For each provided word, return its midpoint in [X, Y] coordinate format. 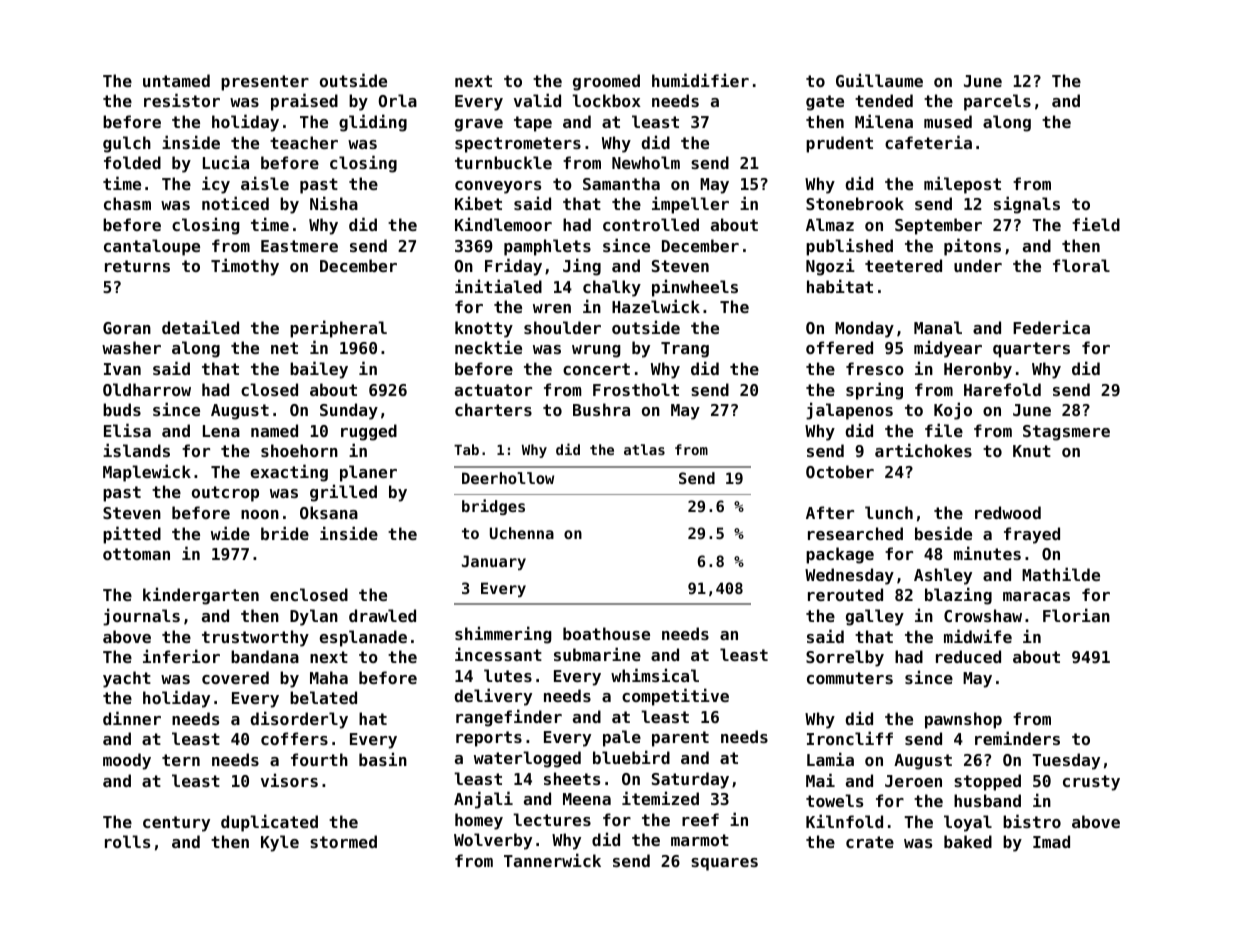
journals [141, 617]
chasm [127, 203]
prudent [839, 144]
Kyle [280, 843]
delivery [493, 697]
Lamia [830, 759]
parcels [997, 102]
